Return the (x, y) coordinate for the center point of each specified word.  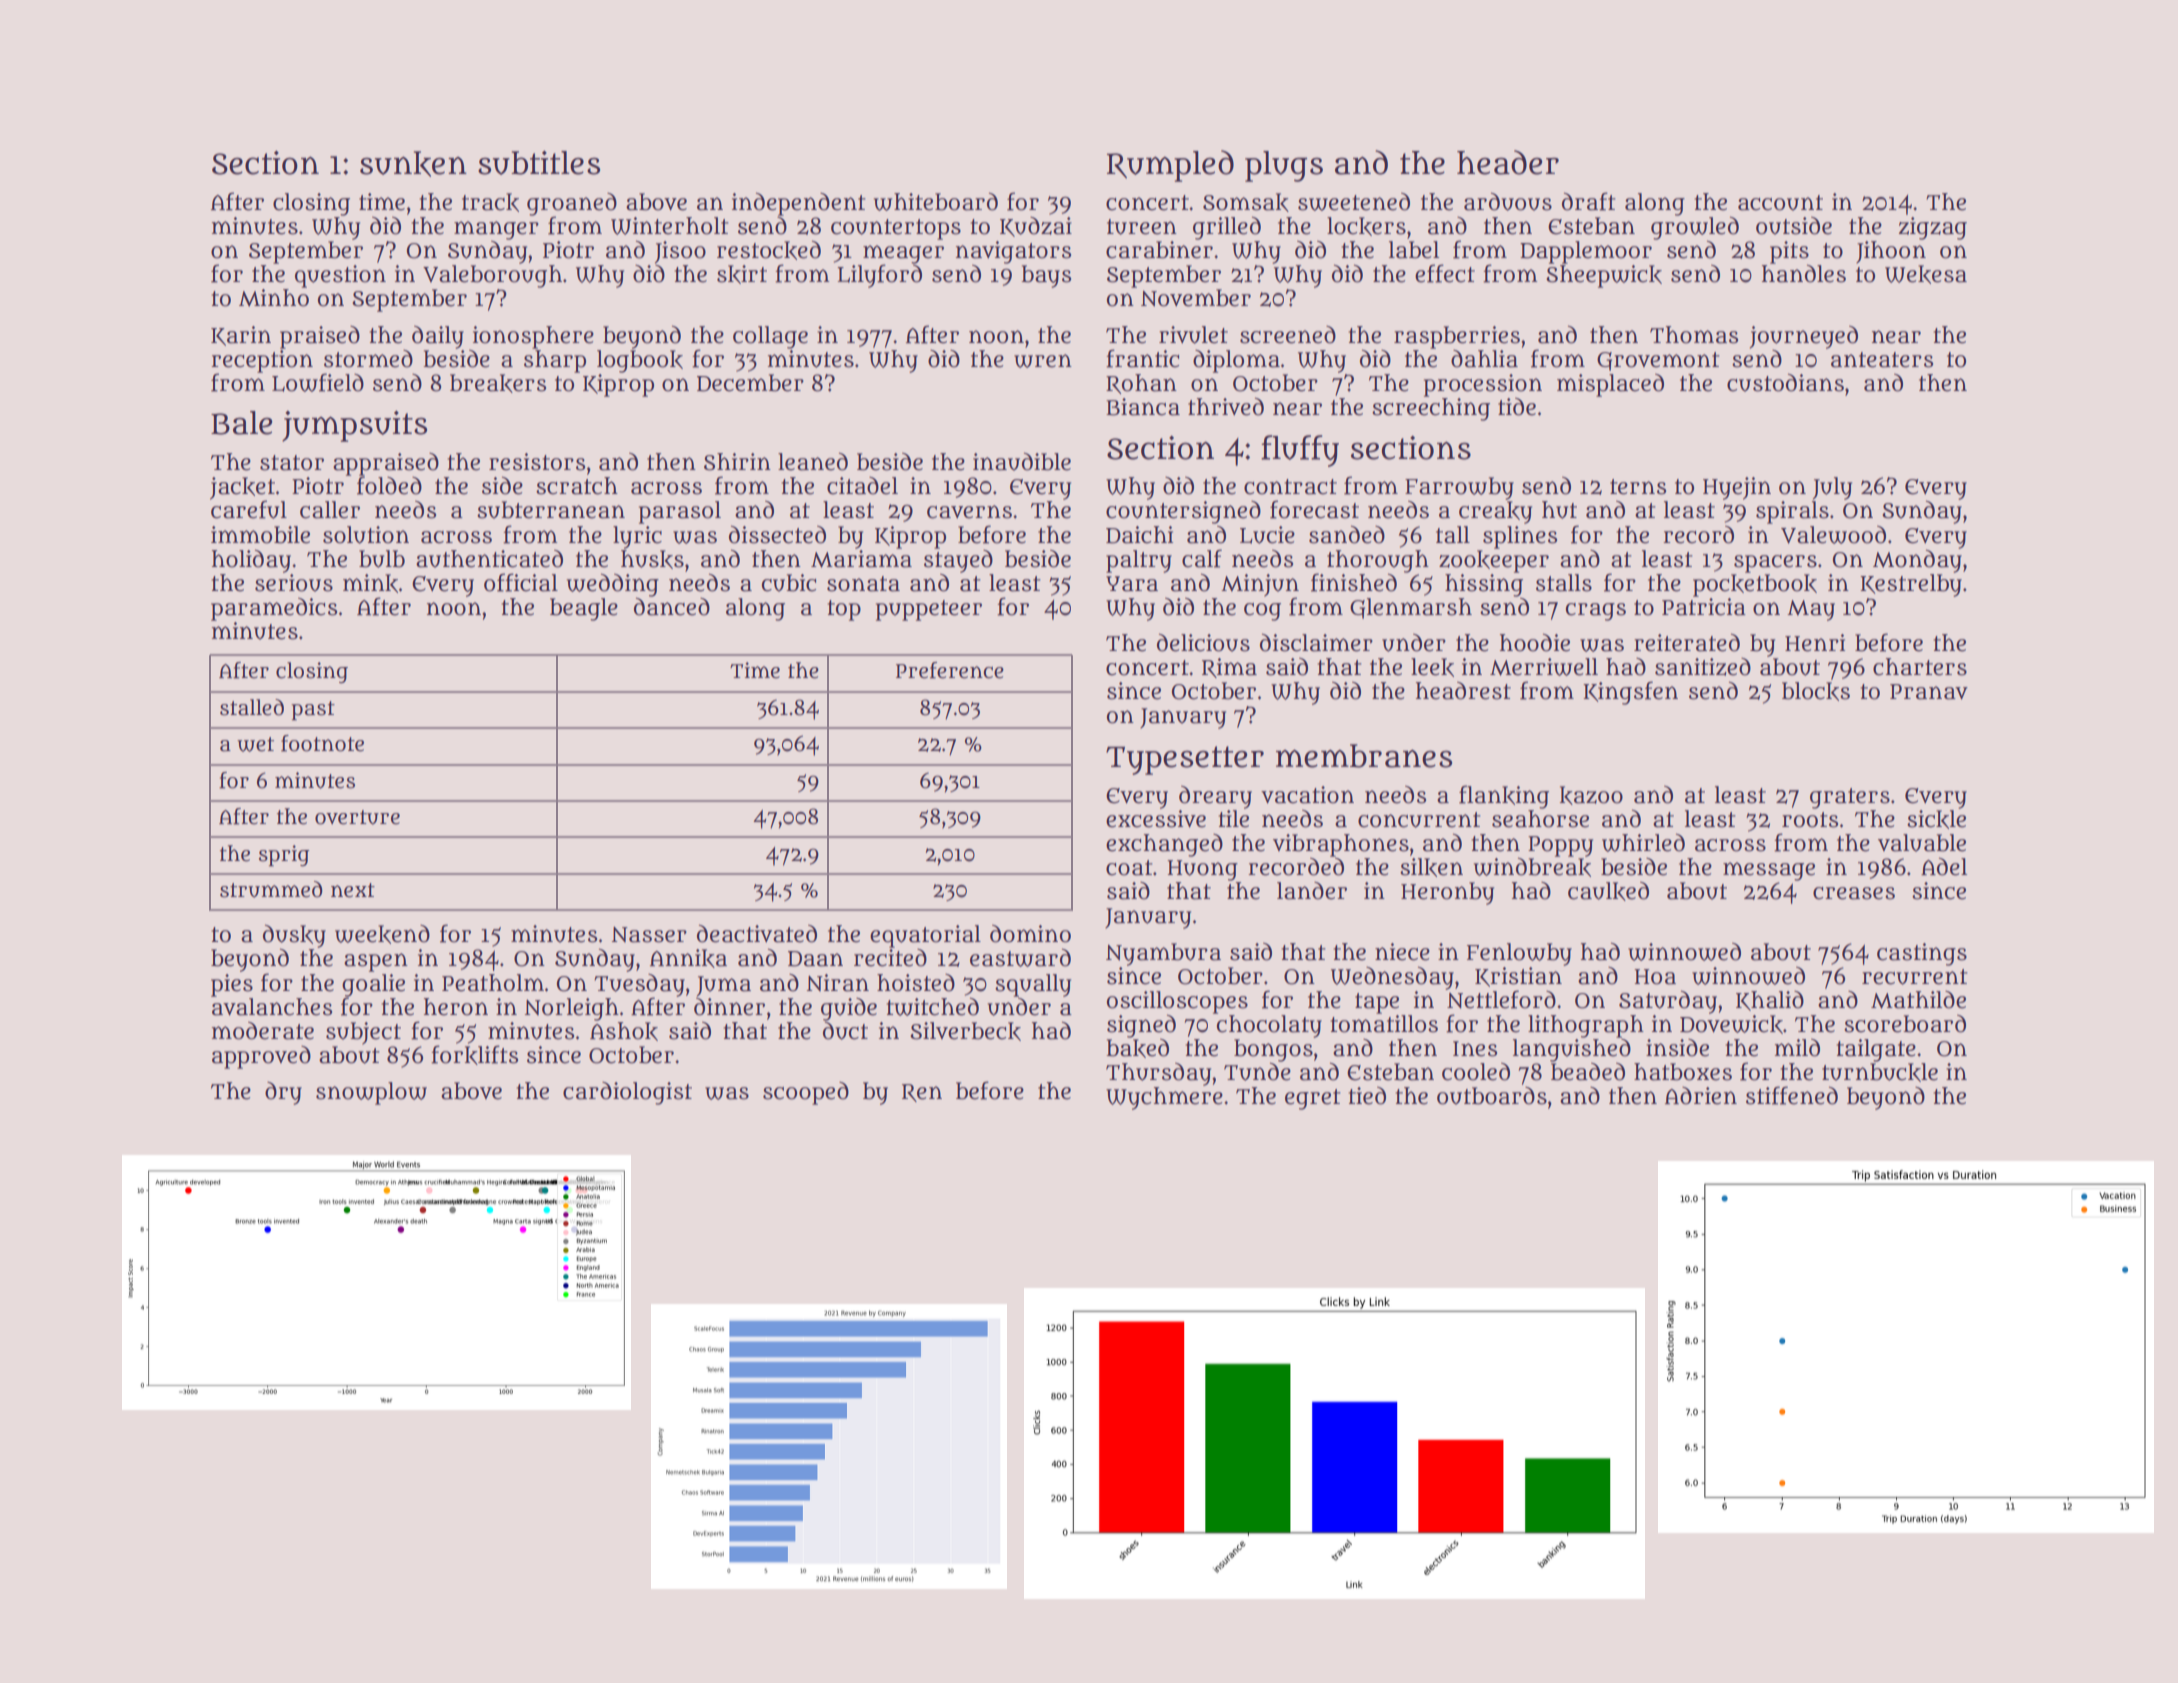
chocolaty (1269, 1026)
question (340, 276)
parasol (680, 512)
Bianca (1143, 407)
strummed (271, 889)
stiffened (1792, 1095)
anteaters (1882, 360)
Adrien (1701, 1096)
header (1508, 162)
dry (283, 1093)
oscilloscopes (1177, 1002)
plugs (1284, 166)
